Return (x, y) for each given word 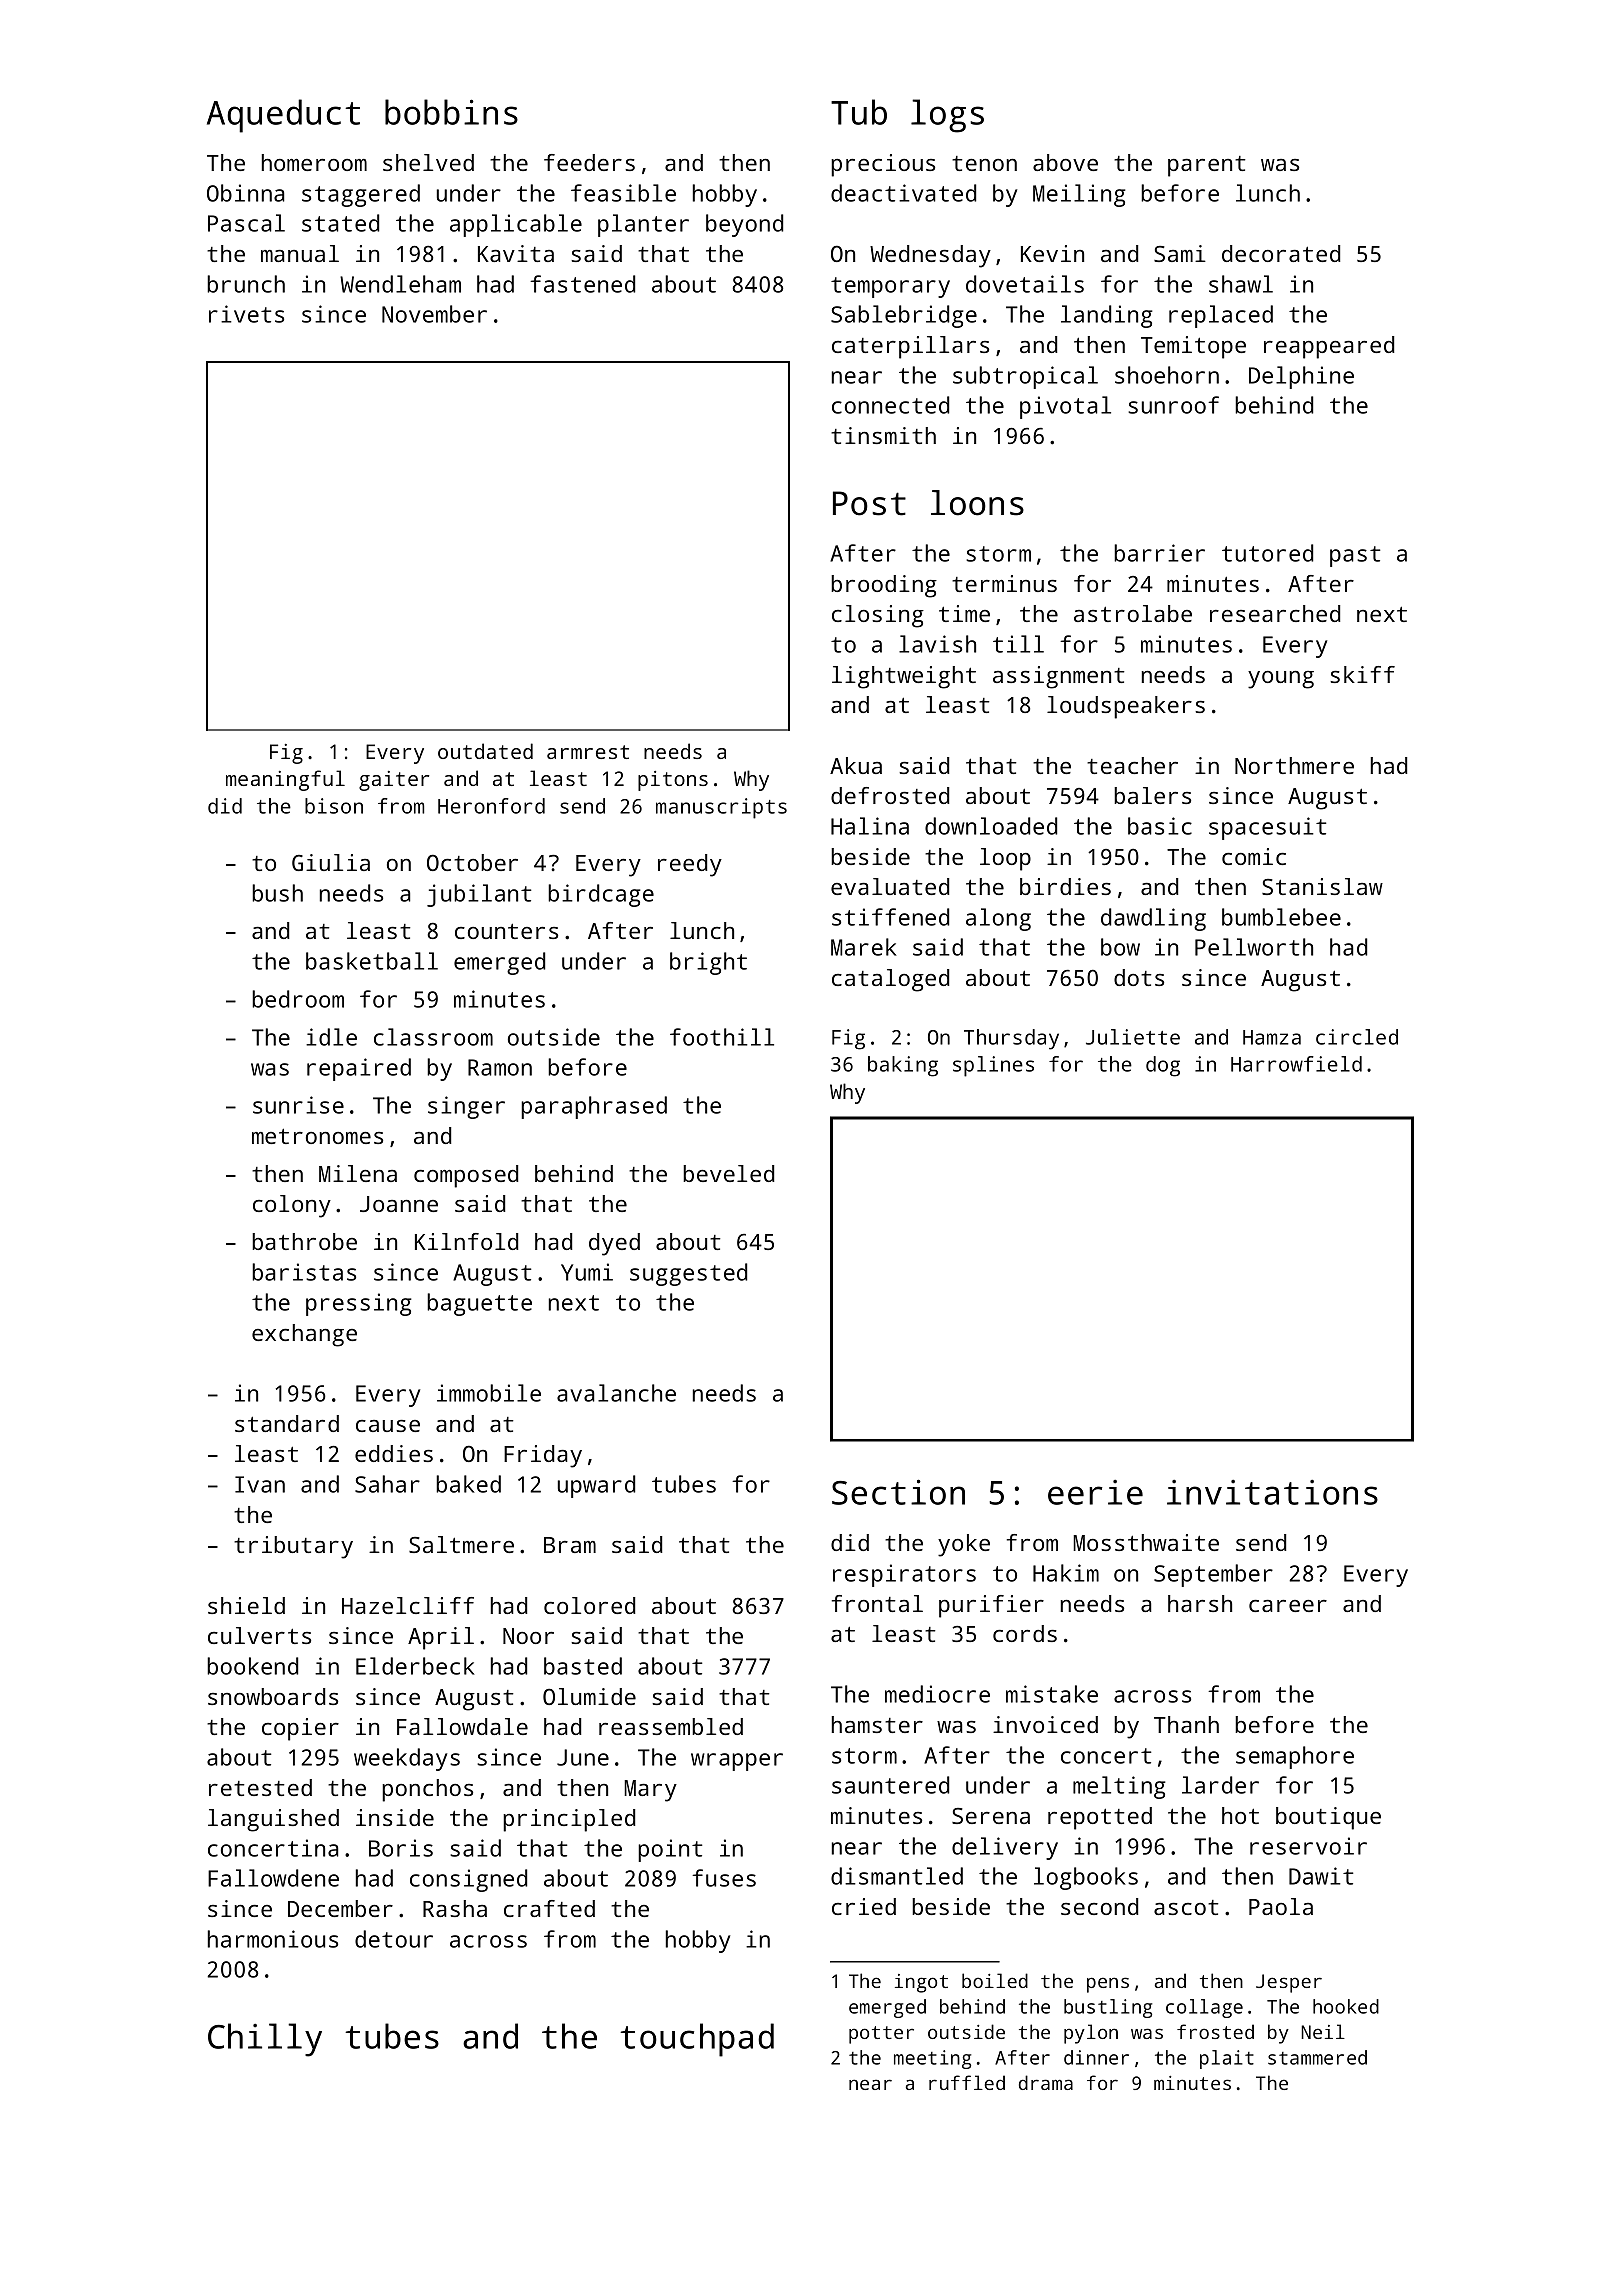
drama (1046, 2082)
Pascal (246, 223)
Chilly (265, 2040)
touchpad (697, 2040)
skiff (1362, 674)
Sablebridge (904, 316)
